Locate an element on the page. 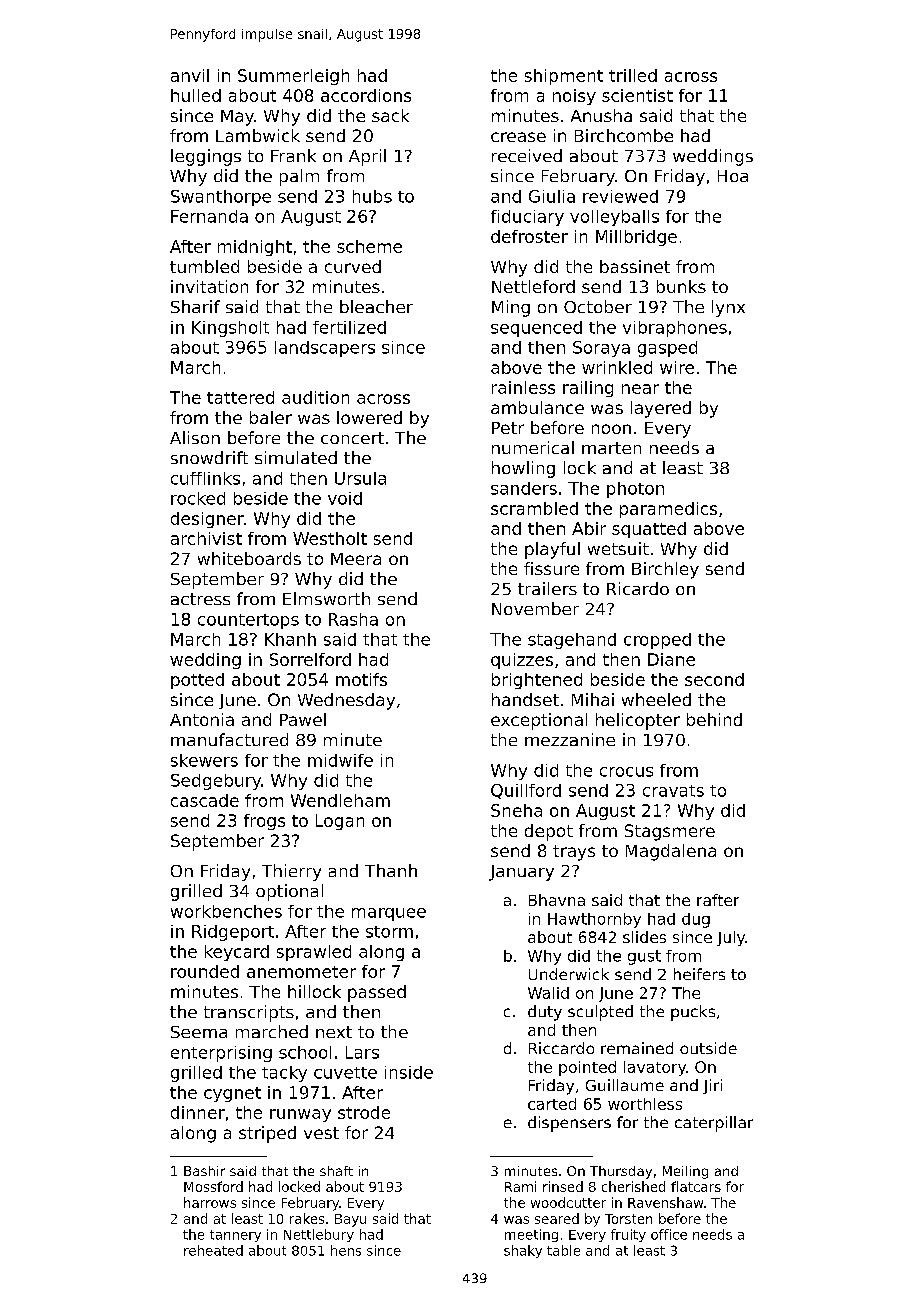  handset is located at coordinates (525, 699).
